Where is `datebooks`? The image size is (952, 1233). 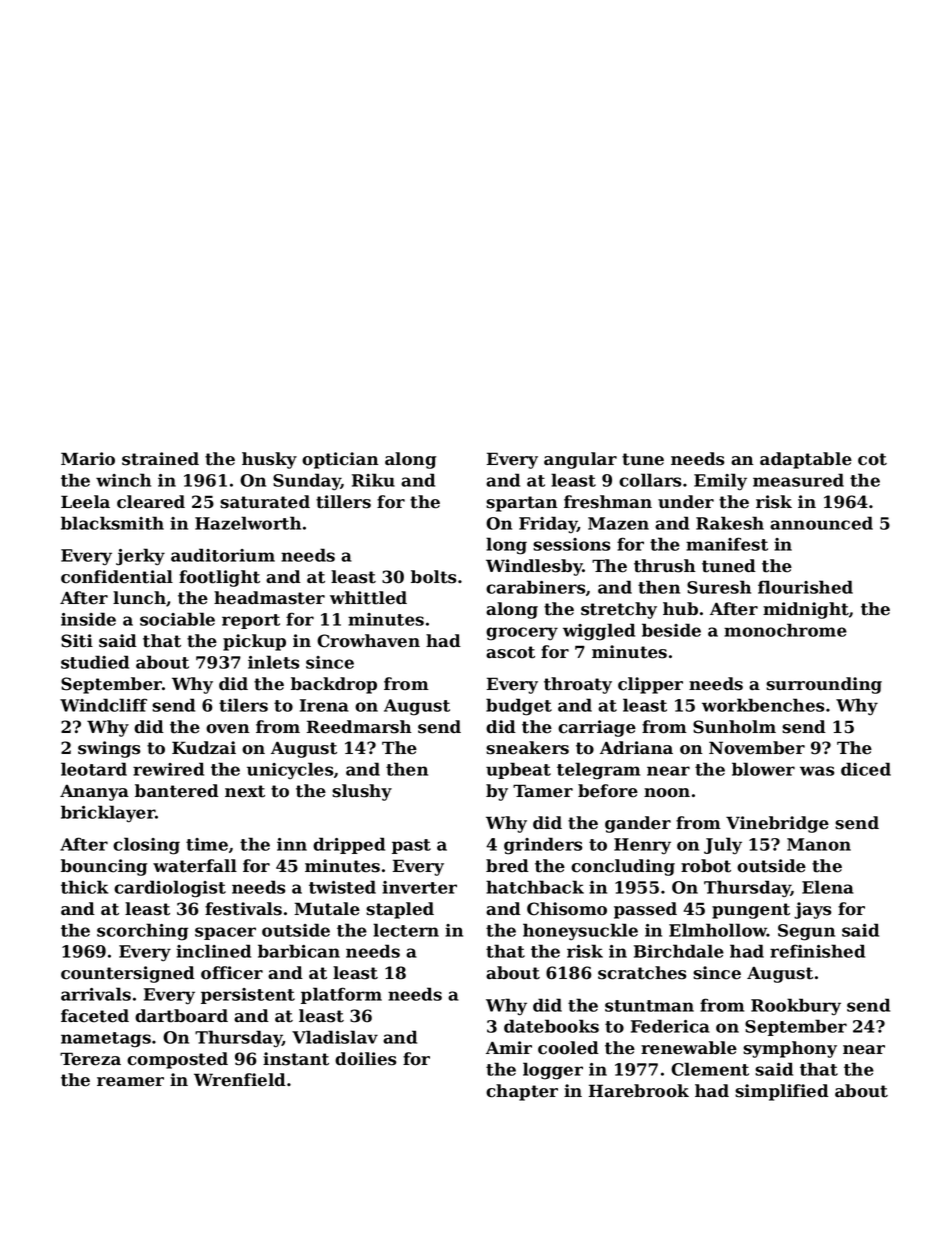 datebooks is located at coordinates (551, 1026).
